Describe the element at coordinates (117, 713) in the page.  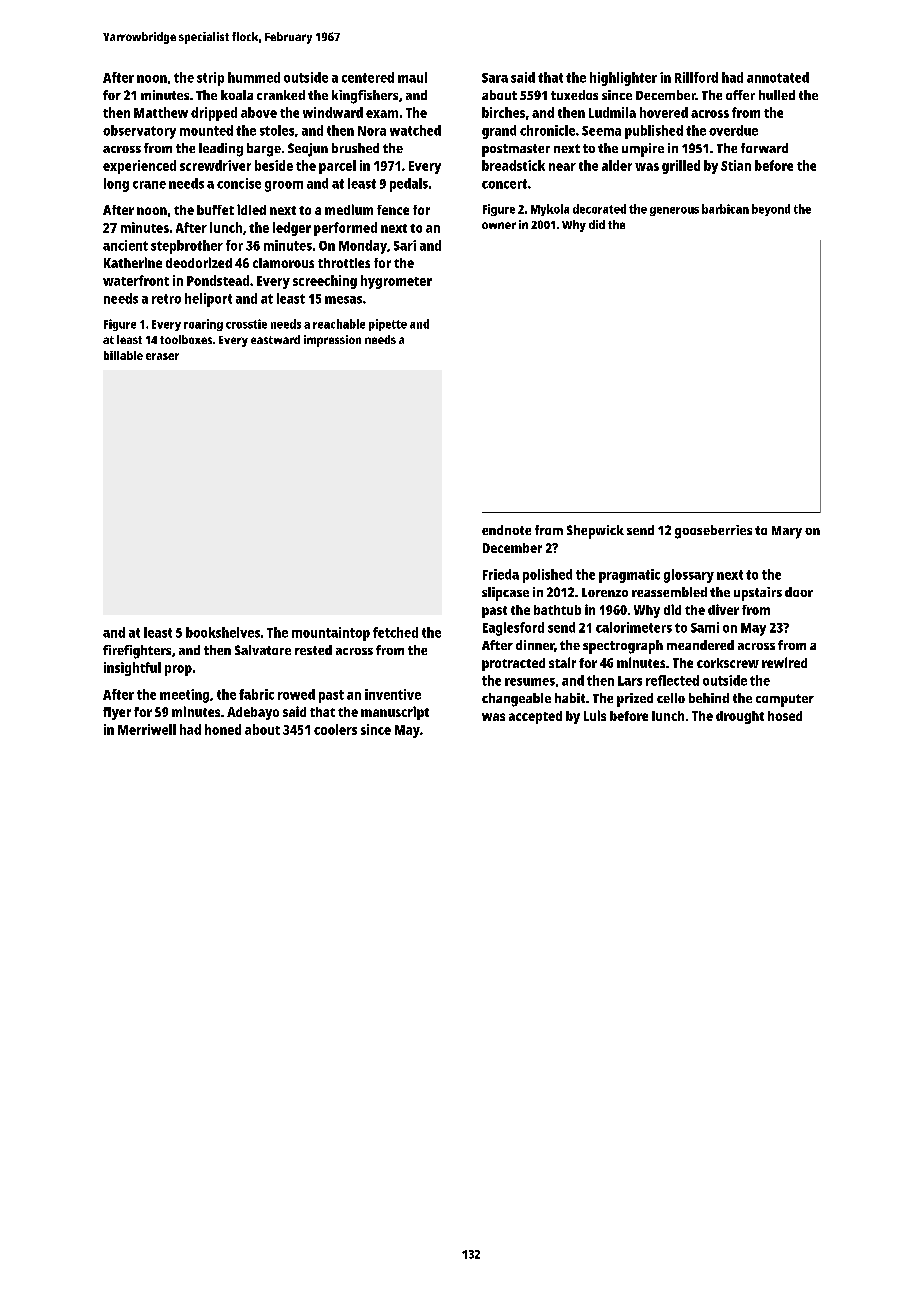
I see `flyer` at that location.
